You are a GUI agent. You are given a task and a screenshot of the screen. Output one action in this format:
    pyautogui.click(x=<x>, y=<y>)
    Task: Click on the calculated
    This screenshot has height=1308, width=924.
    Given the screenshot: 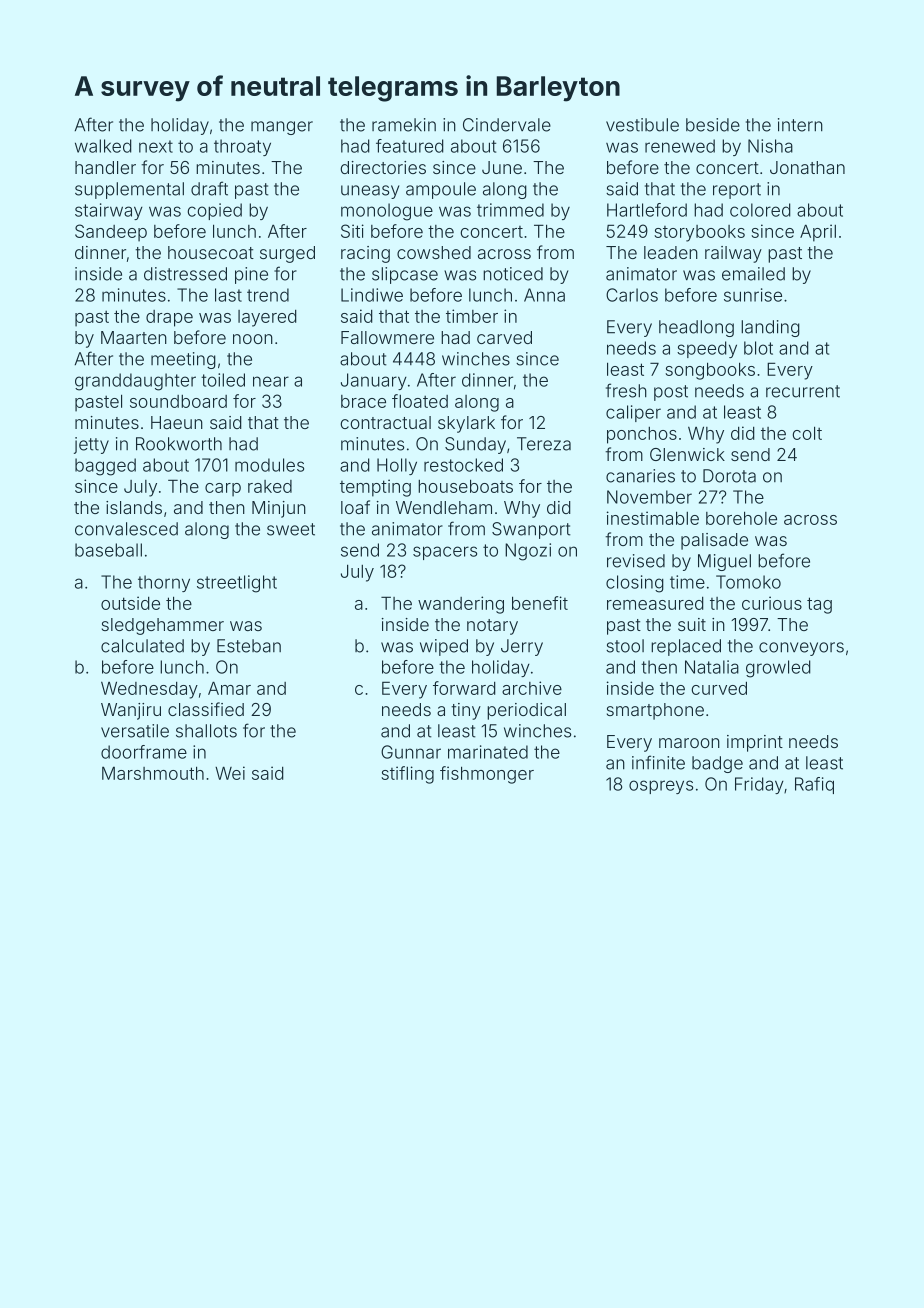 What is the action you would take?
    pyautogui.click(x=142, y=646)
